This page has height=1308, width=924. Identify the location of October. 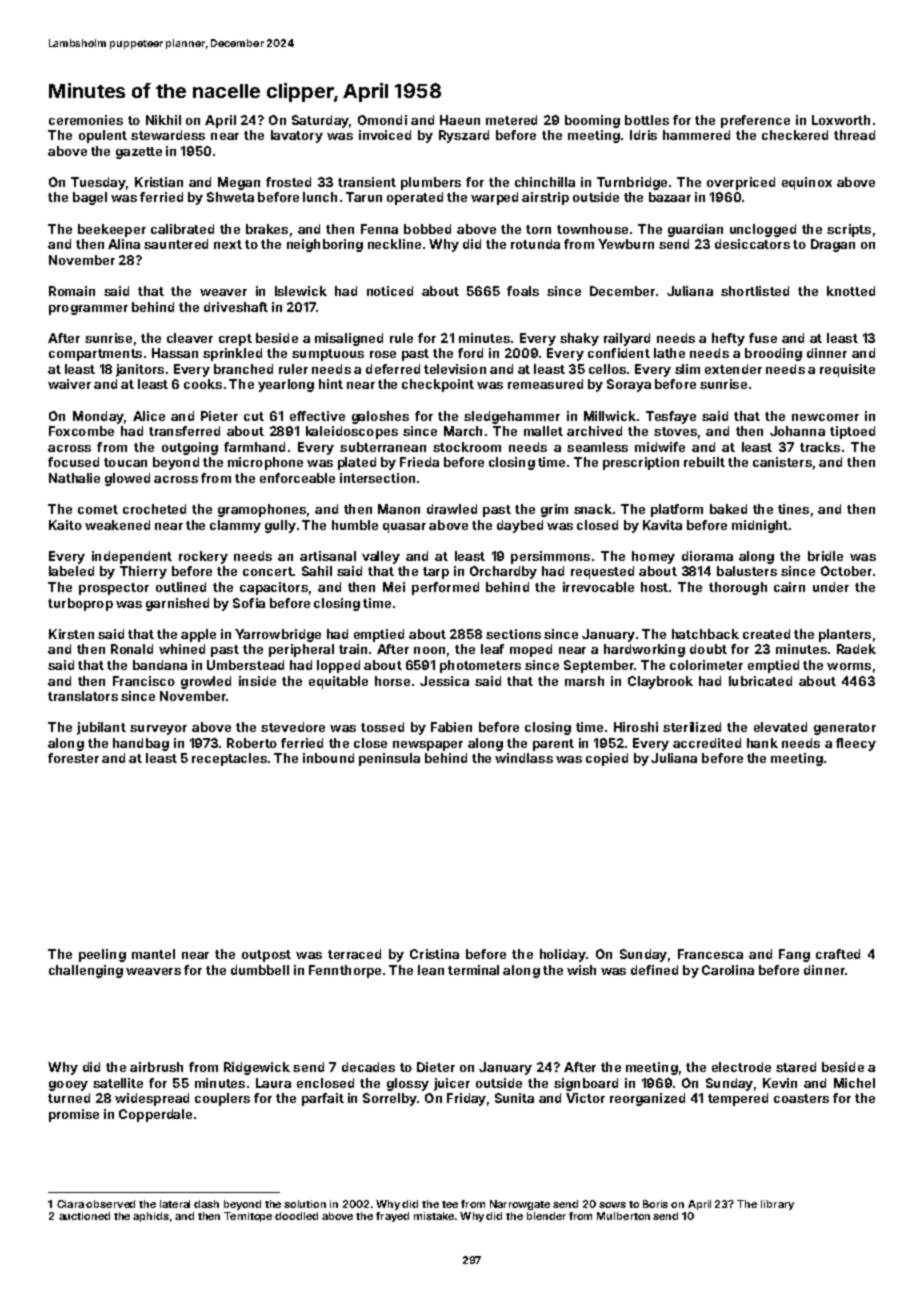
(846, 571).
